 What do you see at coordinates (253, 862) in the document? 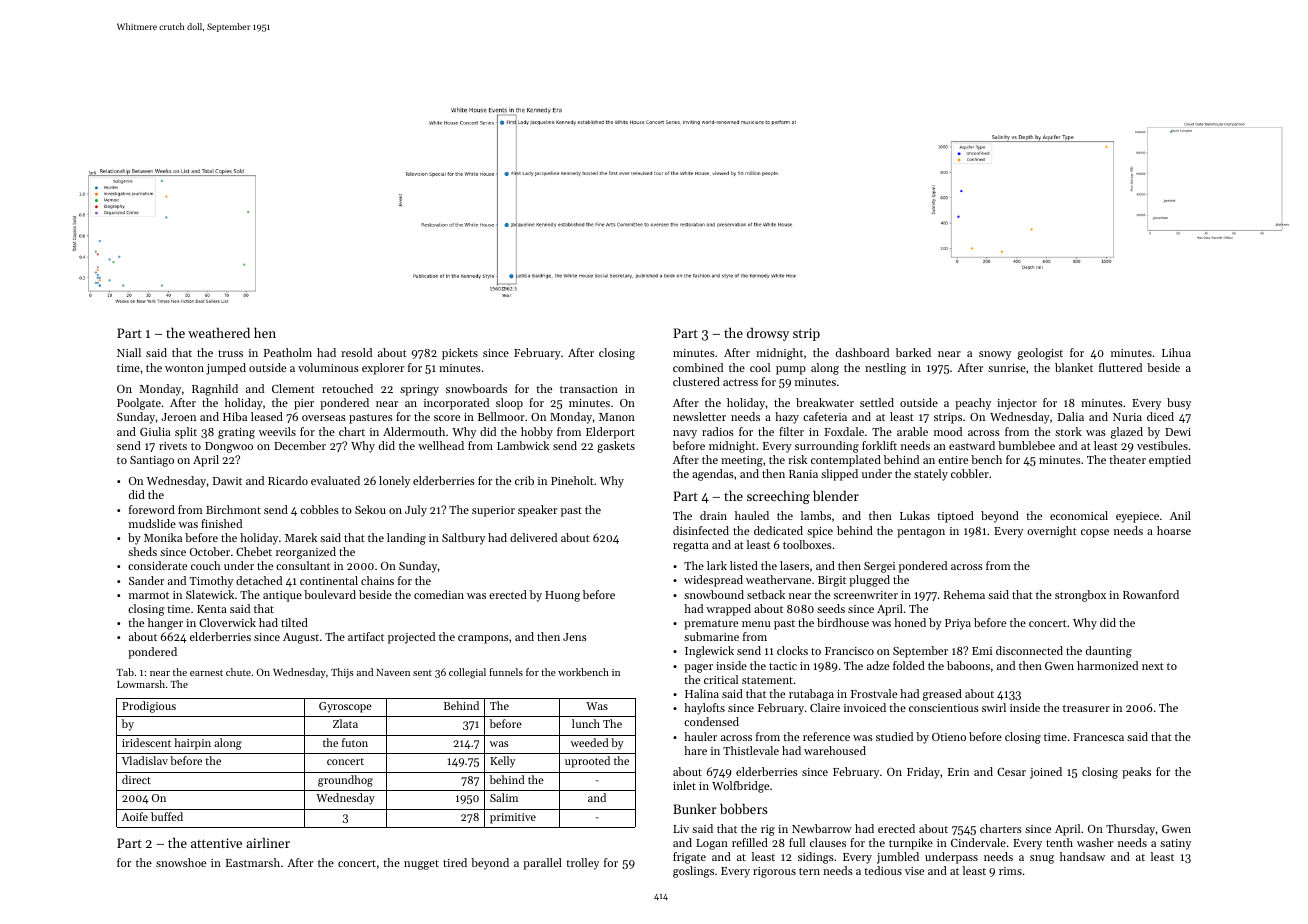
I see `Eastmarsh` at bounding box center [253, 862].
